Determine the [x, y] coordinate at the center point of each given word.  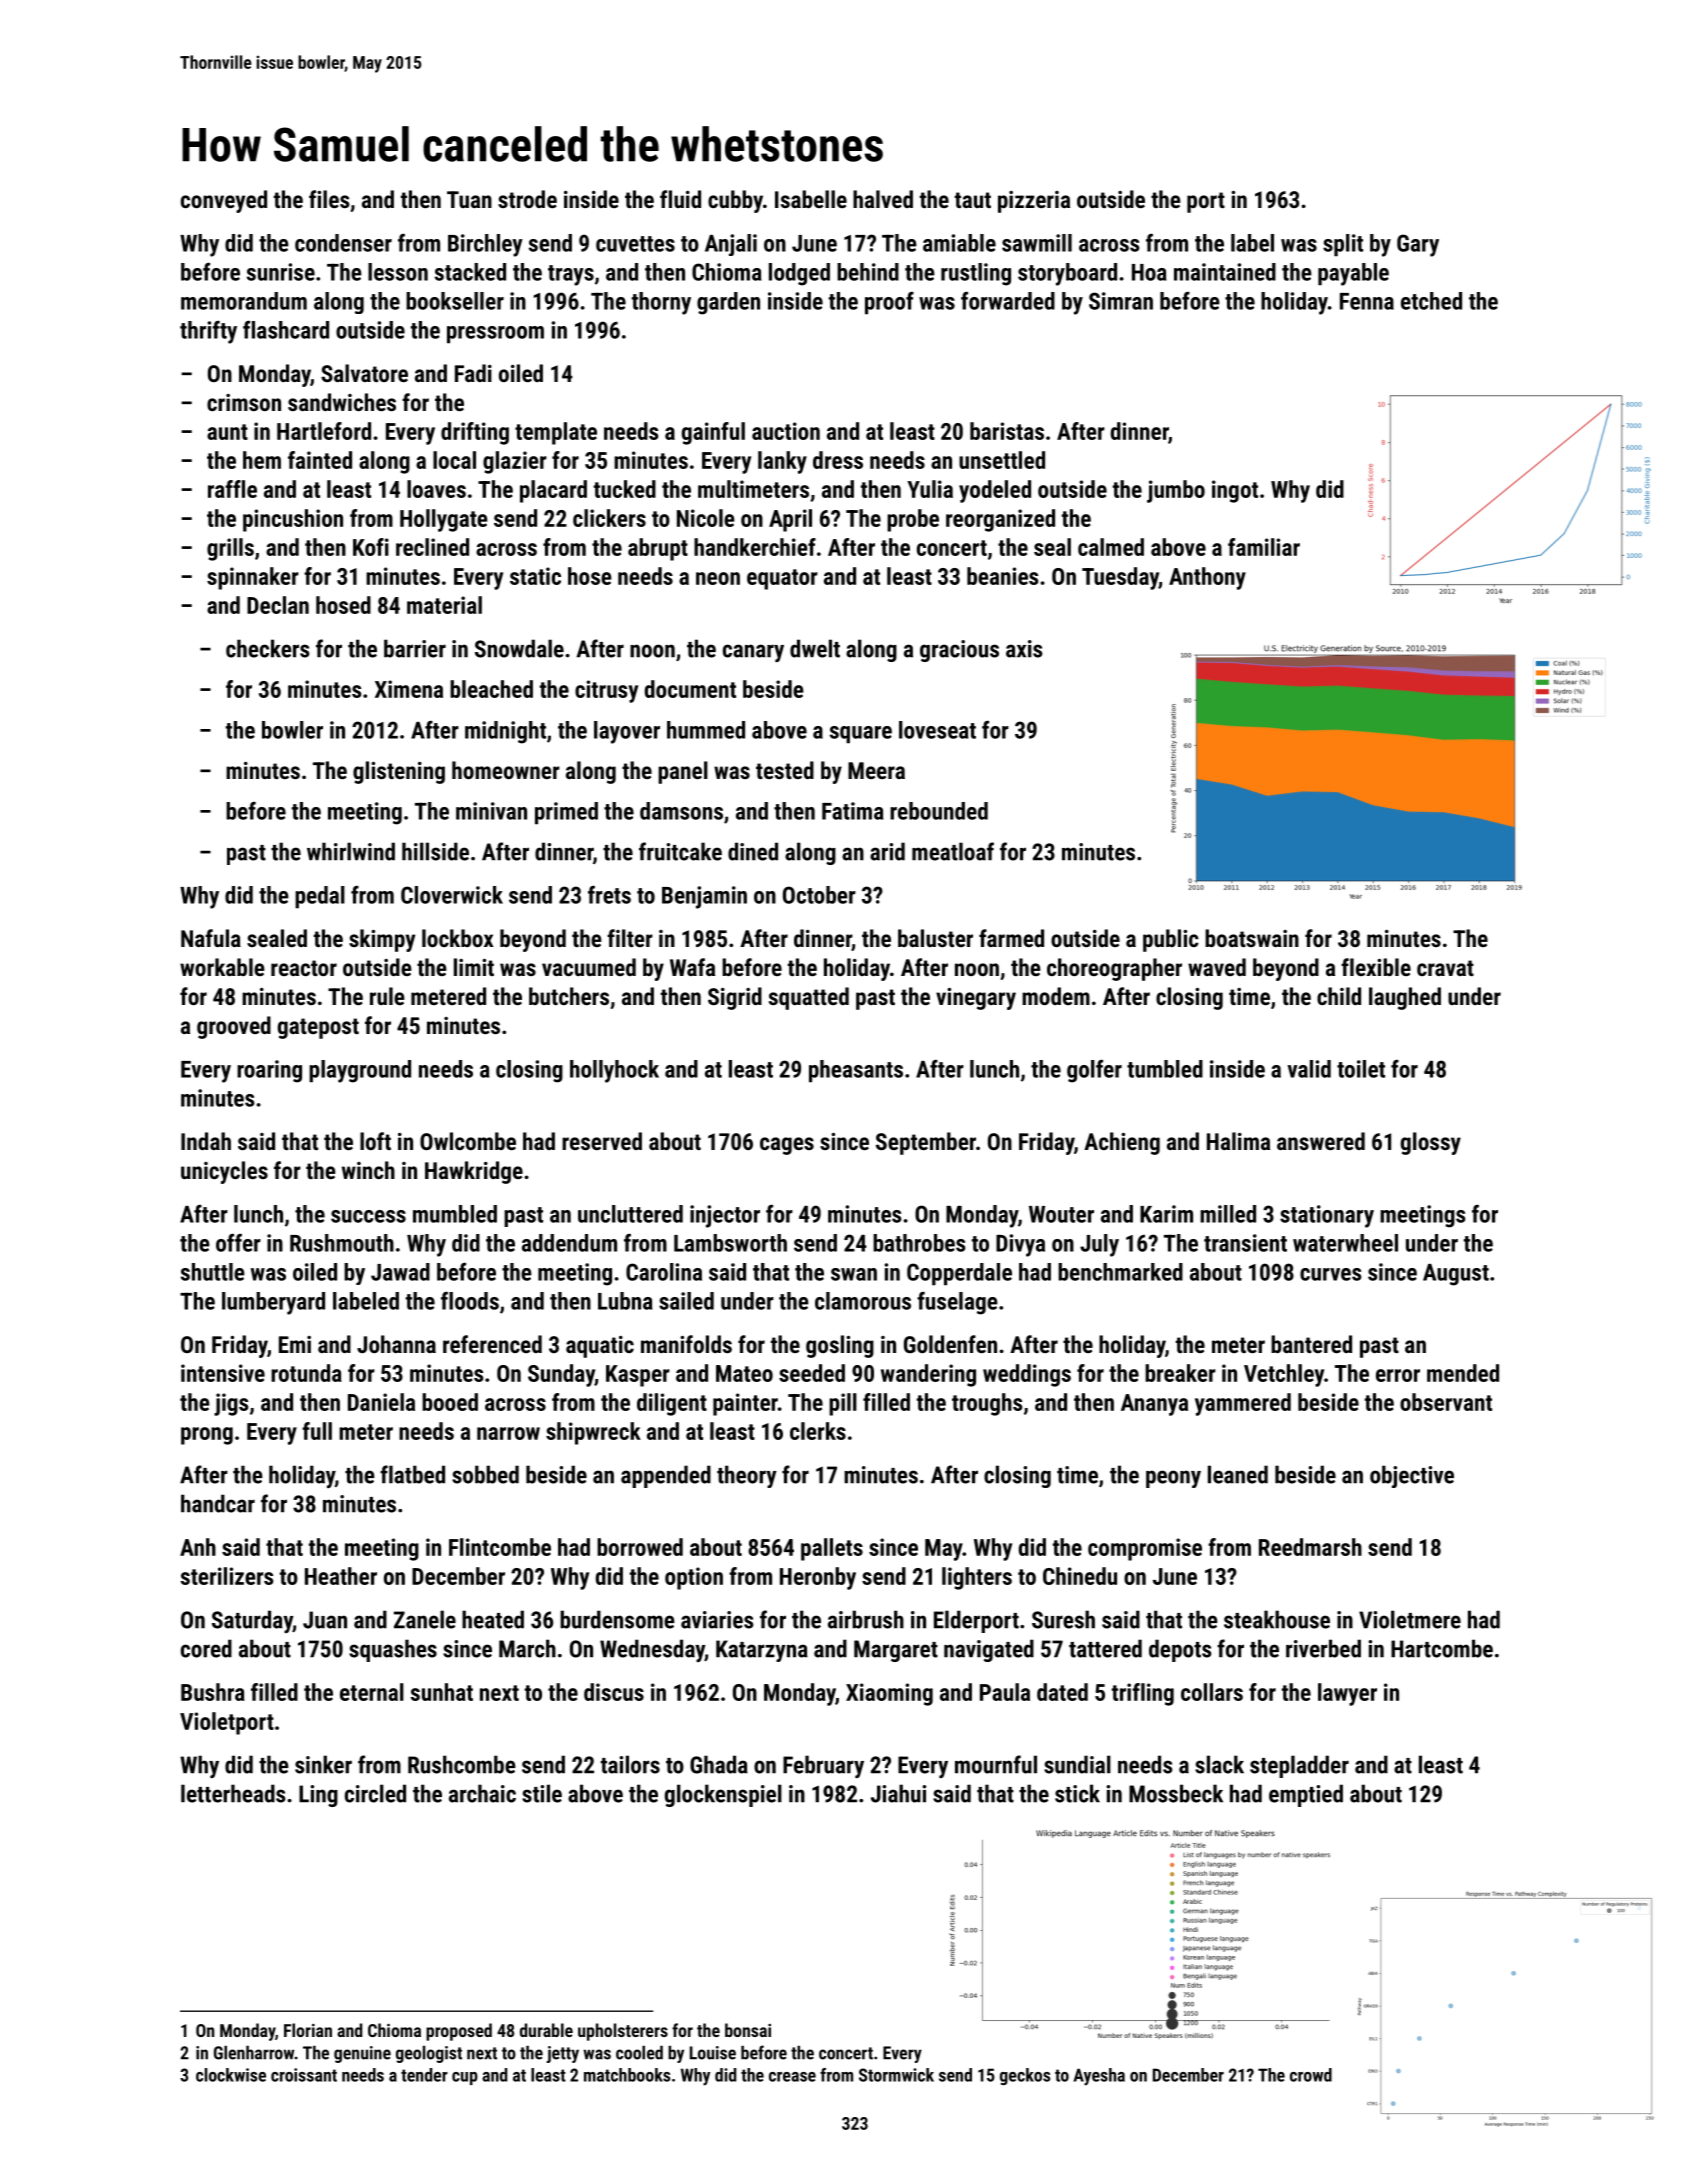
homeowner [506, 770]
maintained [1225, 272]
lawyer [1347, 1694]
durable [546, 2030]
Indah [206, 1141]
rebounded [939, 811]
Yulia [930, 489]
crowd [1311, 2075]
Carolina [664, 1272]
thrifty [208, 332]
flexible [1376, 967]
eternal [372, 1692]
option [694, 1578]
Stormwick [896, 2075]
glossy [1431, 1143]
